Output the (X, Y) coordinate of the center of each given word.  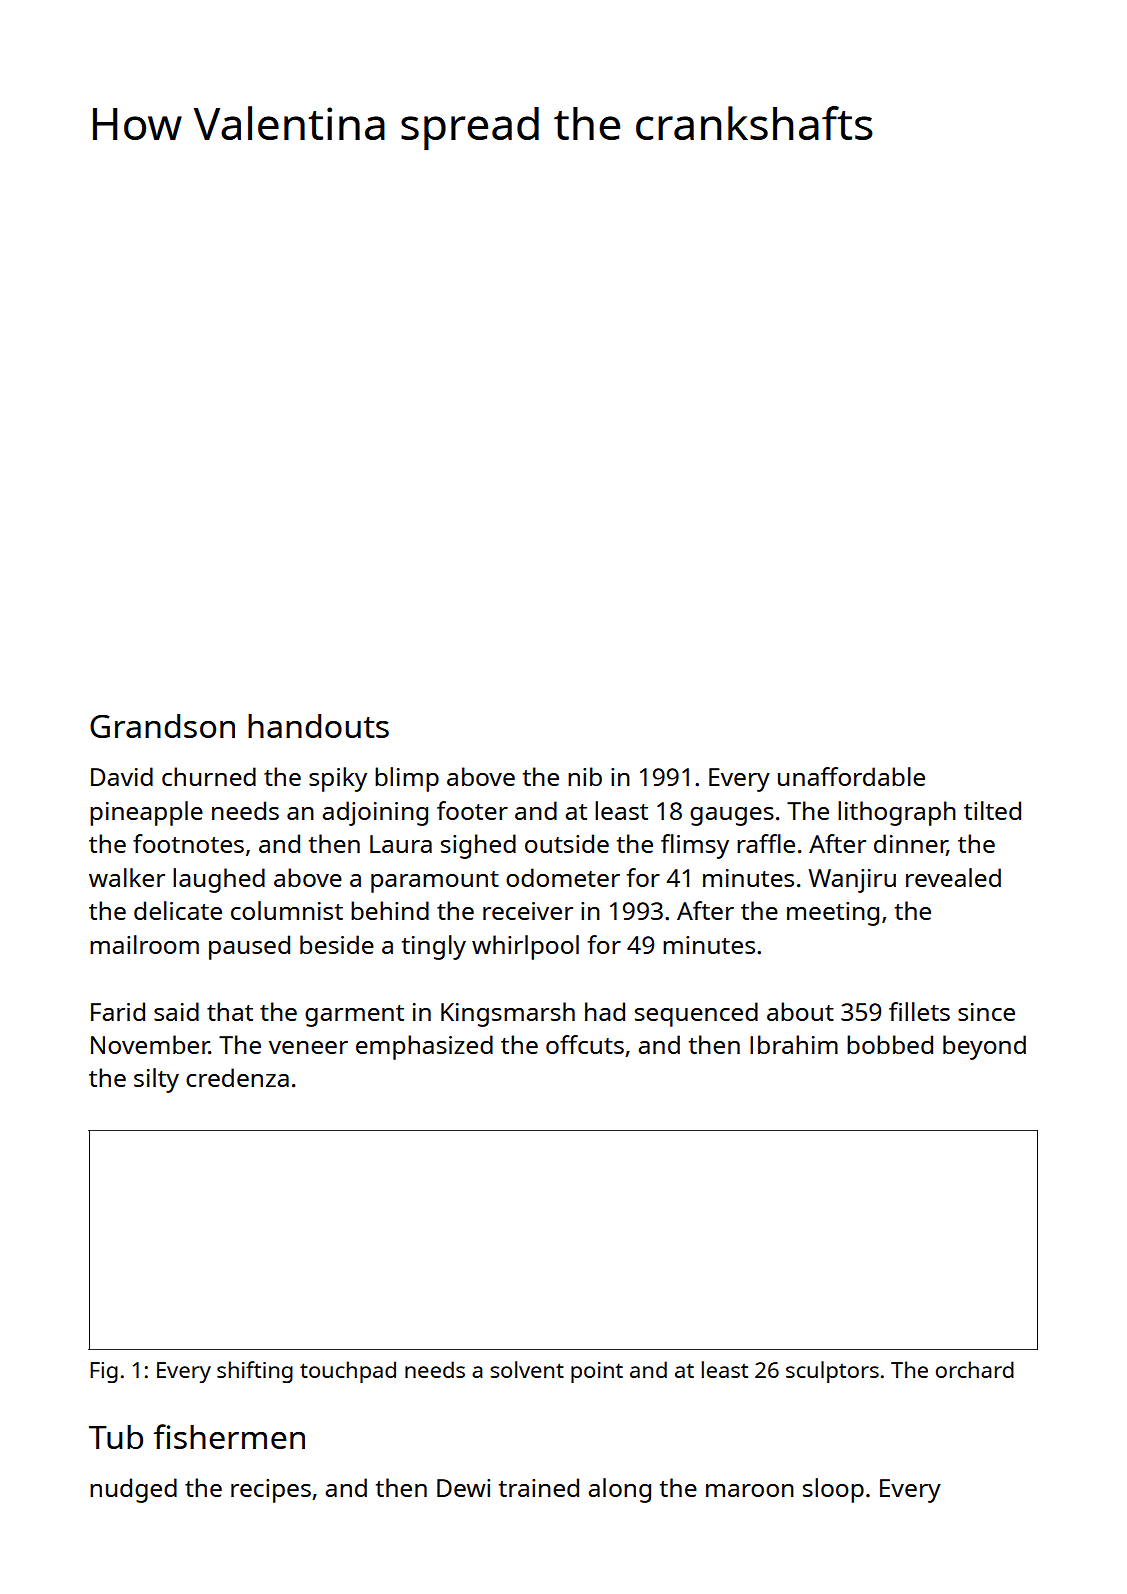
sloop (833, 1490)
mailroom (144, 944)
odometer (563, 877)
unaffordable (851, 776)
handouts (318, 726)
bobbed (890, 1044)
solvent (527, 1369)
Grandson (162, 726)
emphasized (424, 1047)
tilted (992, 810)
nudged (133, 1490)
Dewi (463, 1488)
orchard (975, 1369)
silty (156, 1080)
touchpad (348, 1372)
